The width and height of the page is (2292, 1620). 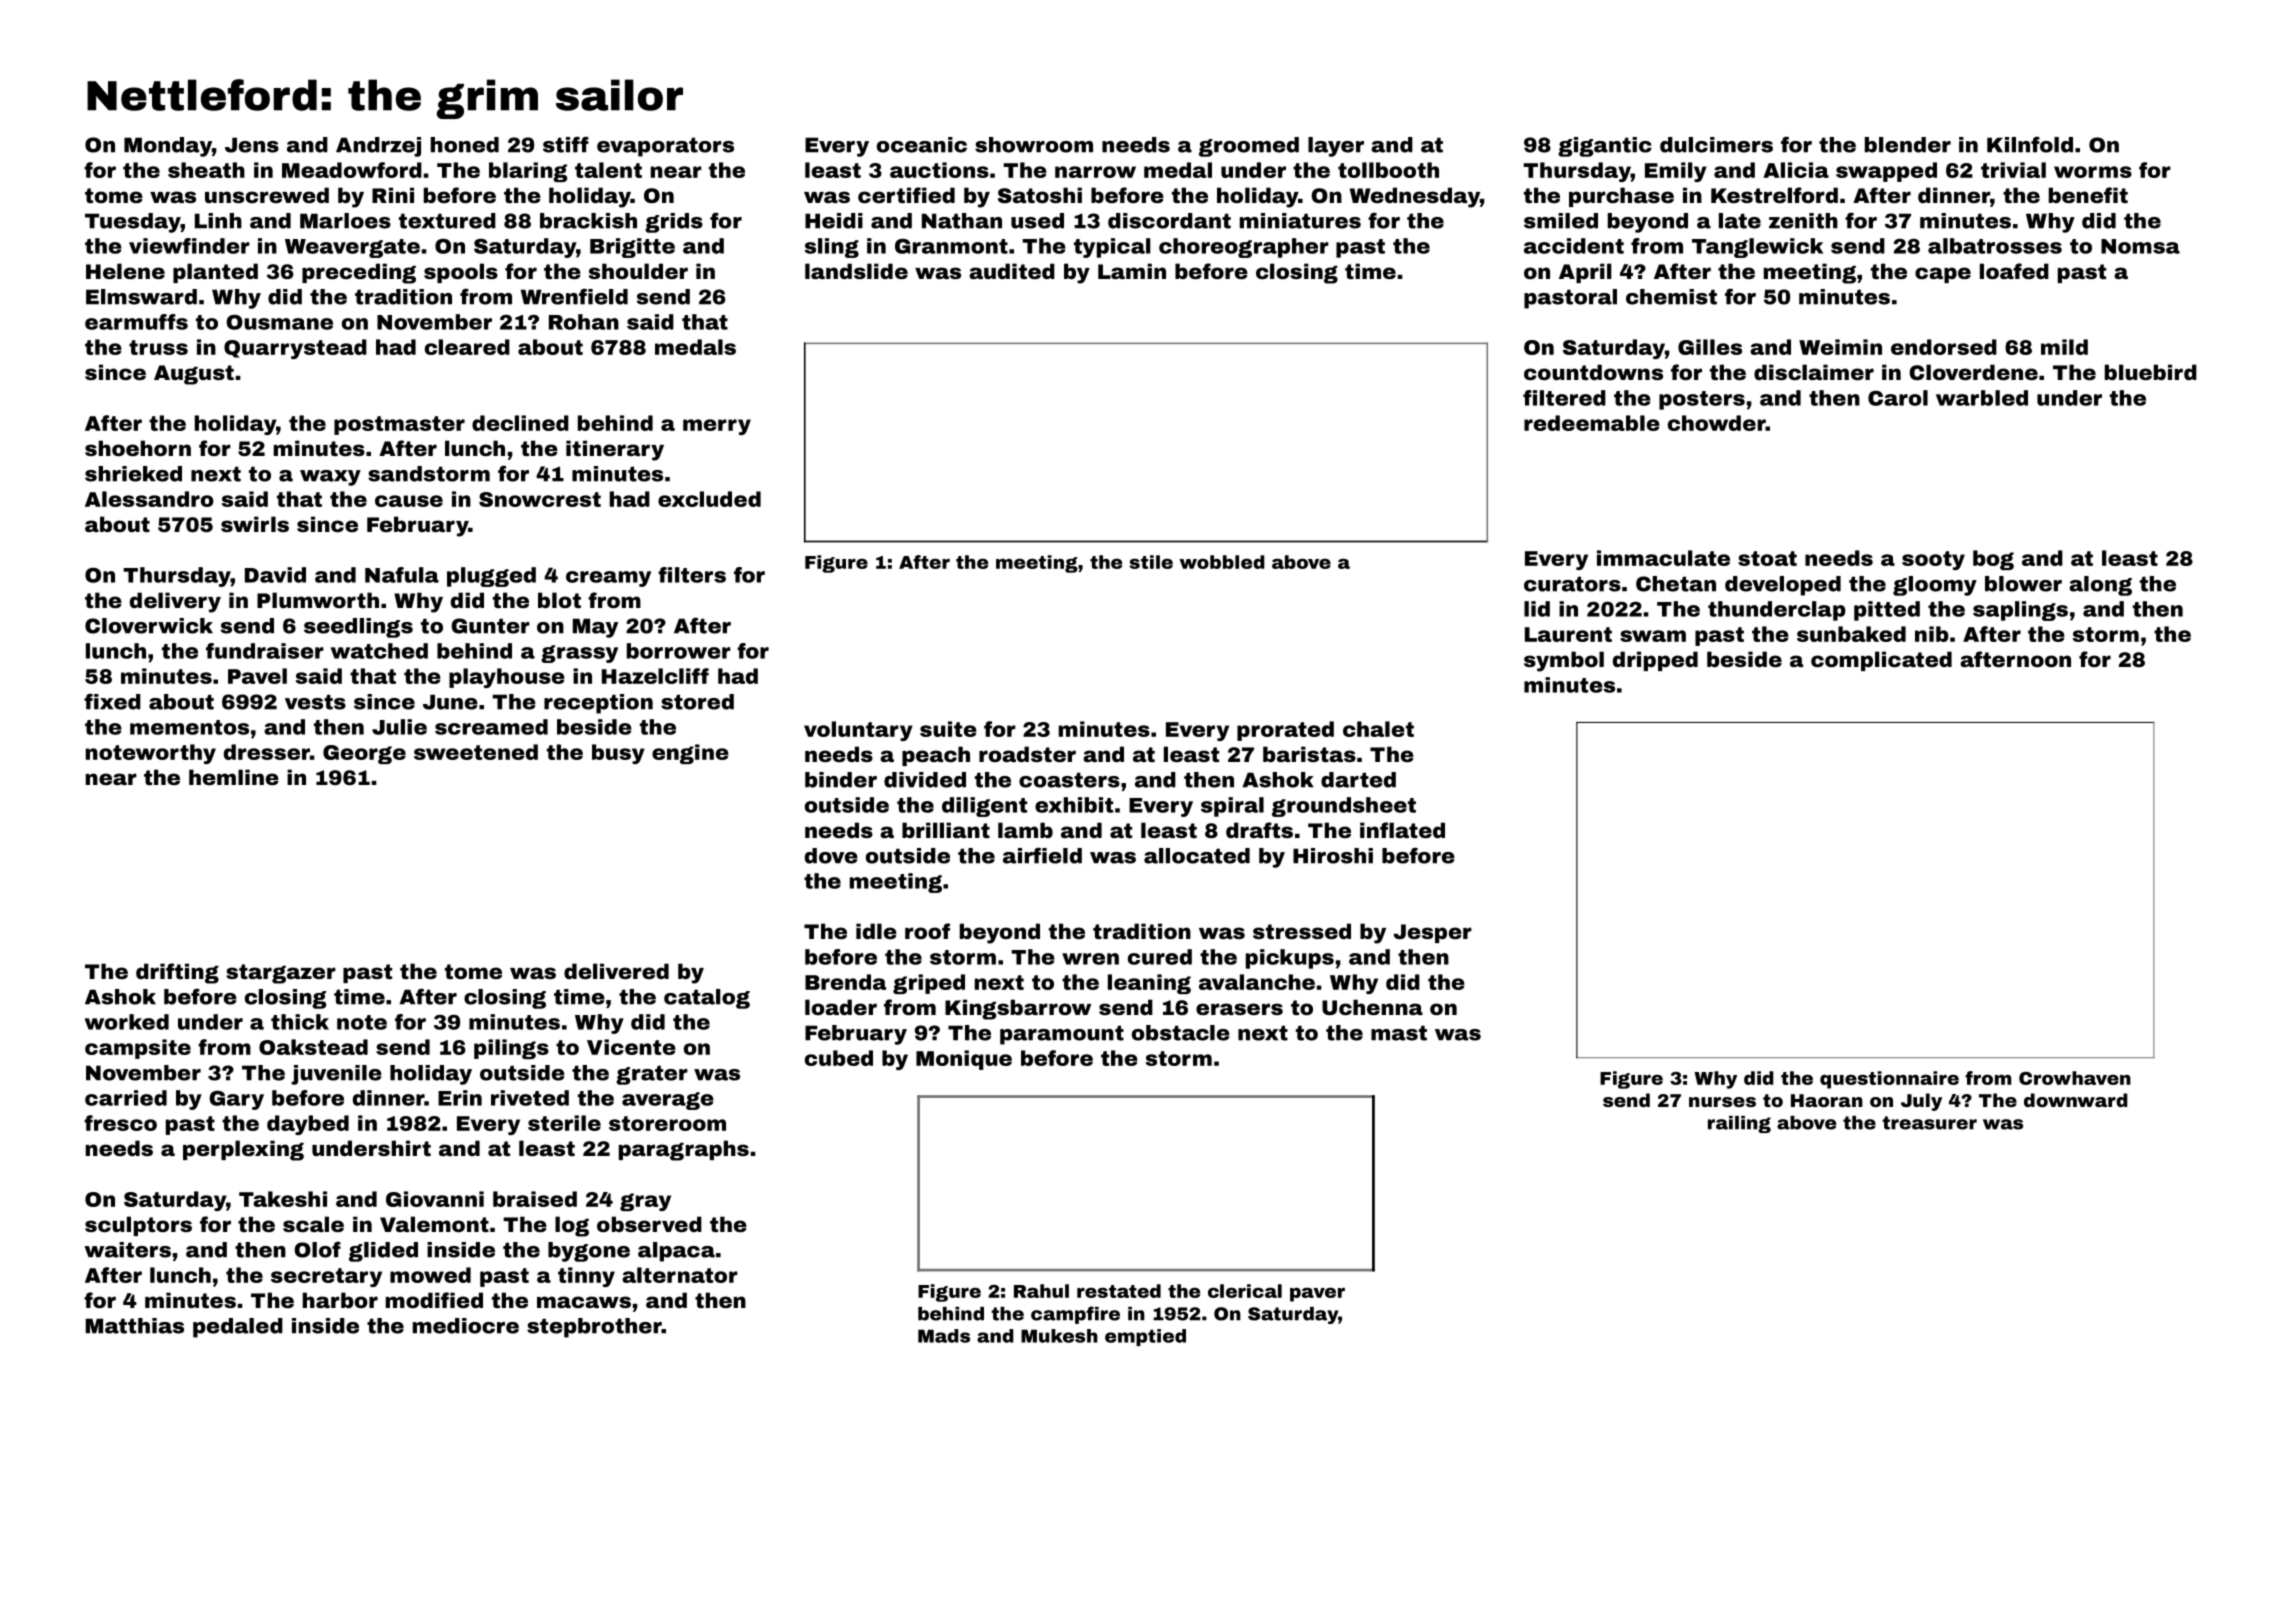 I want to click on secretary, so click(x=326, y=1277).
